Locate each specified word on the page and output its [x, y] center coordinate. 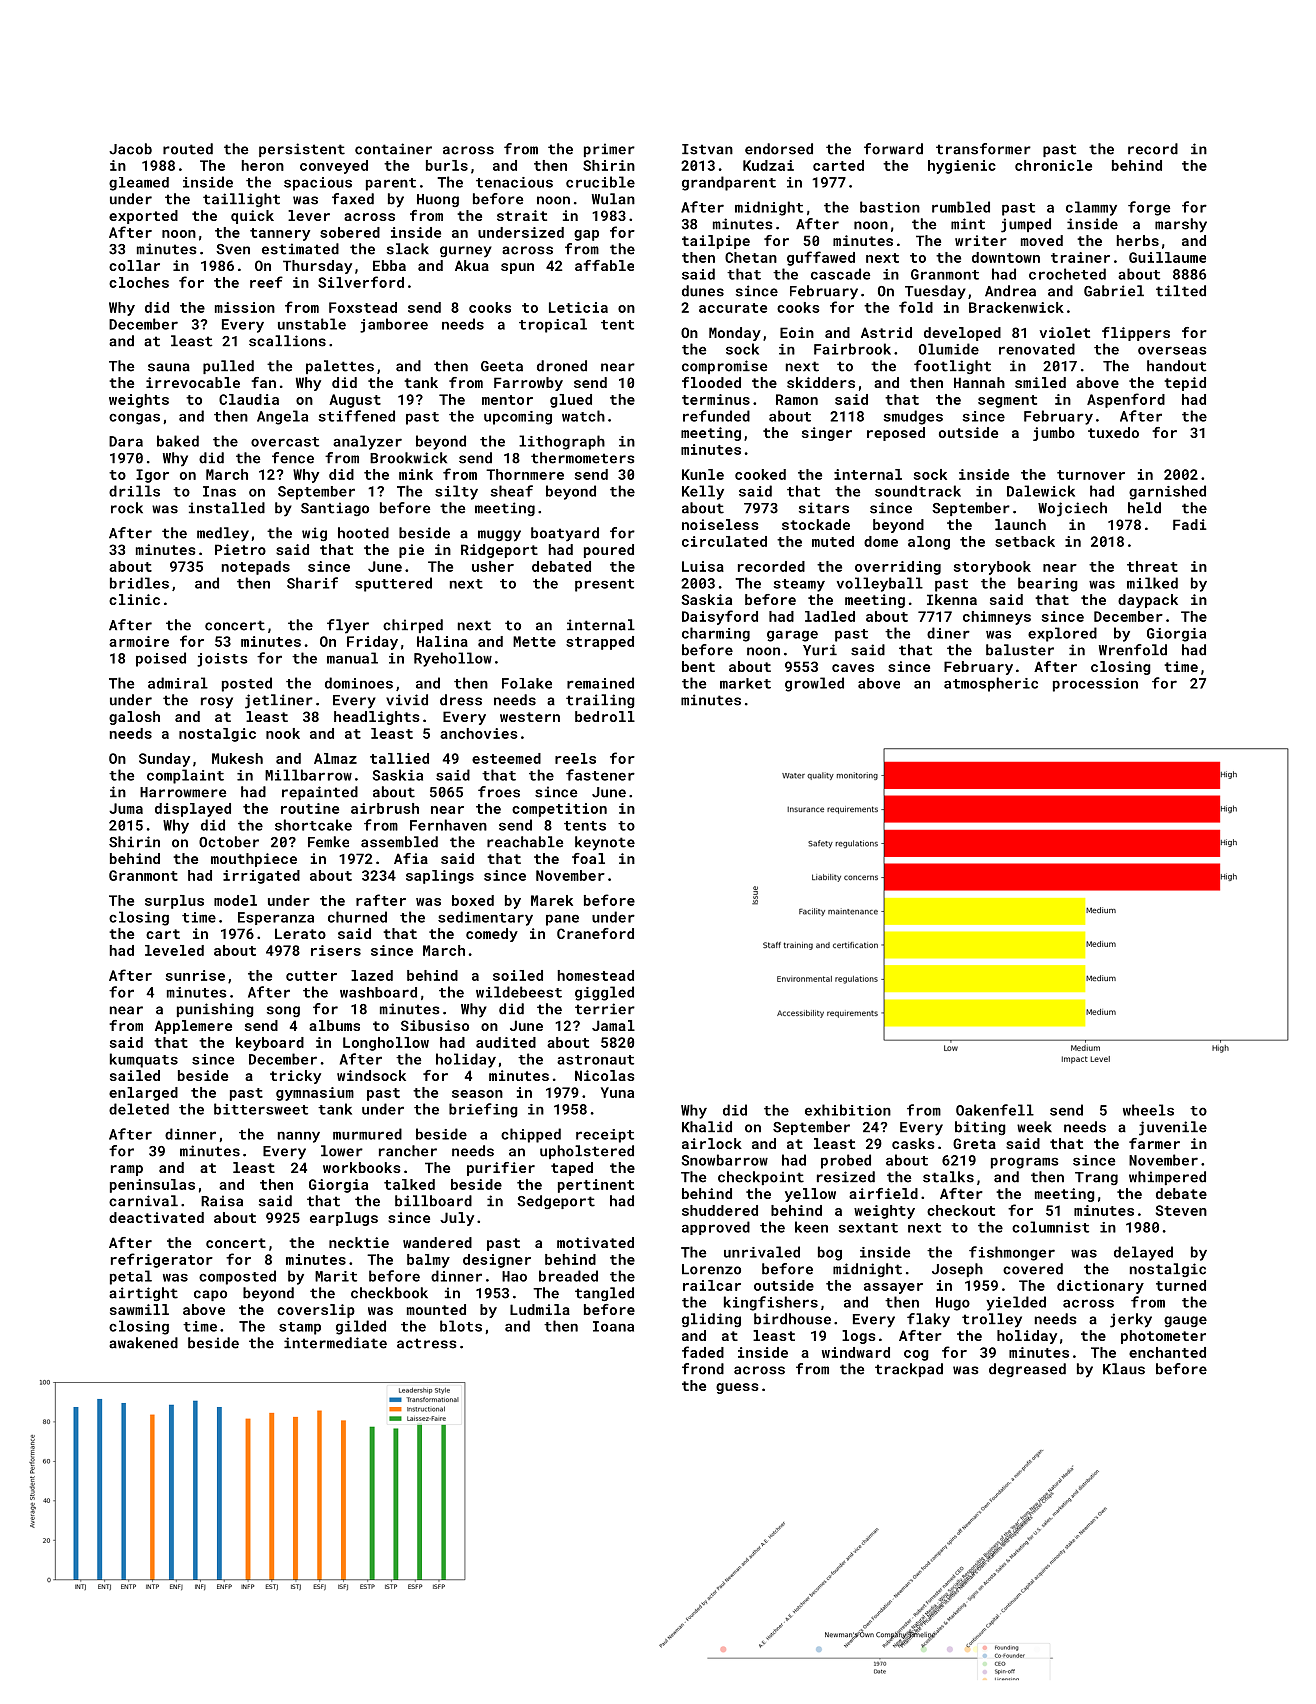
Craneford [595, 933]
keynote [605, 843]
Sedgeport [556, 1202]
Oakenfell [995, 1110]
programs [1025, 1163]
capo [210, 1295]
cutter [311, 976]
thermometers [582, 458]
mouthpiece [254, 860]
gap [586, 235]
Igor [152, 476]
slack [408, 249]
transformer [983, 149]
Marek [552, 900]
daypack [1148, 601]
